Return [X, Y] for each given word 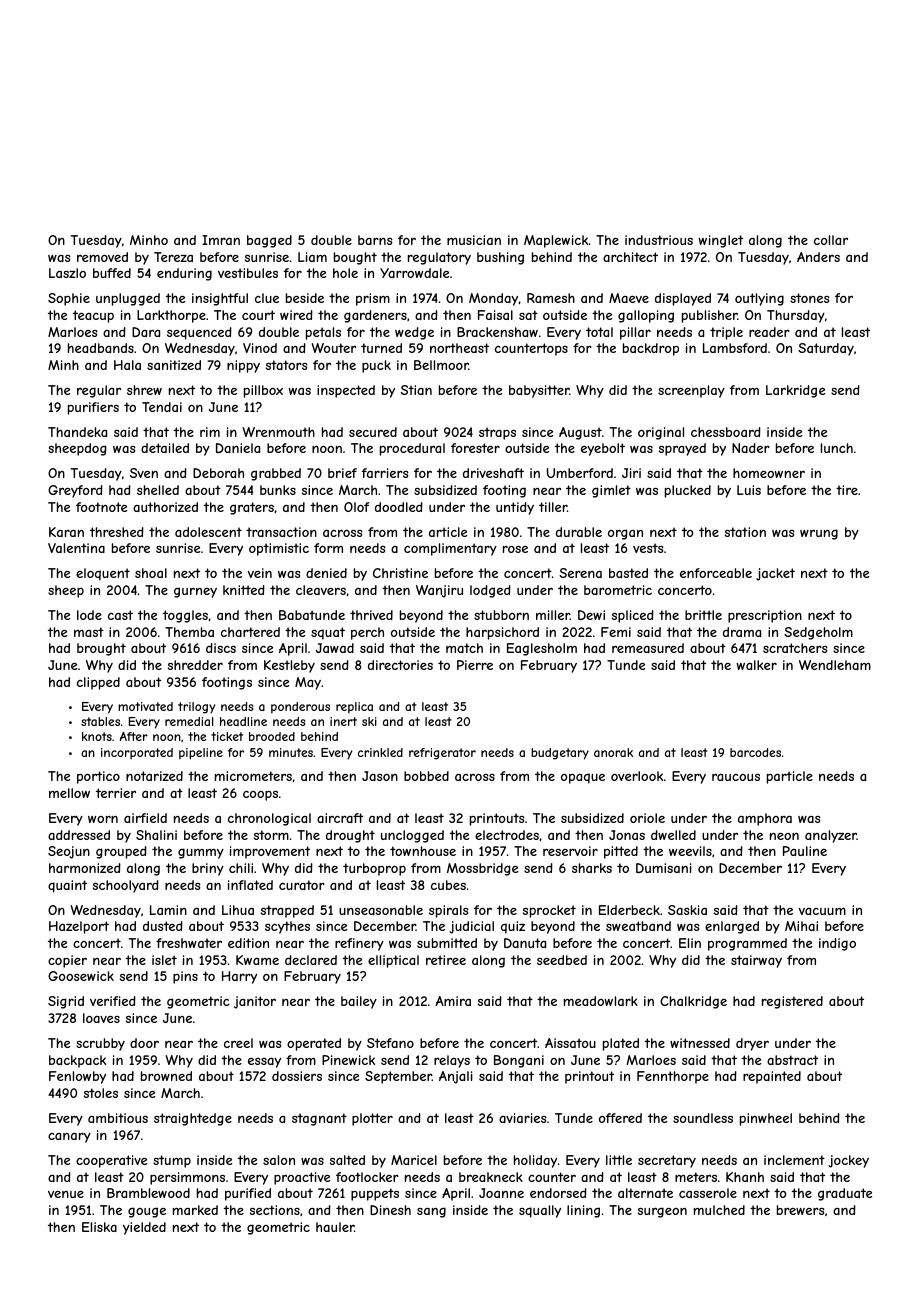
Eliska [99, 1227]
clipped [98, 683]
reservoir [570, 851]
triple [726, 333]
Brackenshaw [497, 332]
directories [400, 665]
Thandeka [77, 432]
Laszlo [67, 273]
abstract [792, 1060]
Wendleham [835, 665]
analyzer [831, 836]
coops [260, 796]
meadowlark [601, 1001]
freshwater [189, 943]
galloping [646, 316]
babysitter [539, 391]
